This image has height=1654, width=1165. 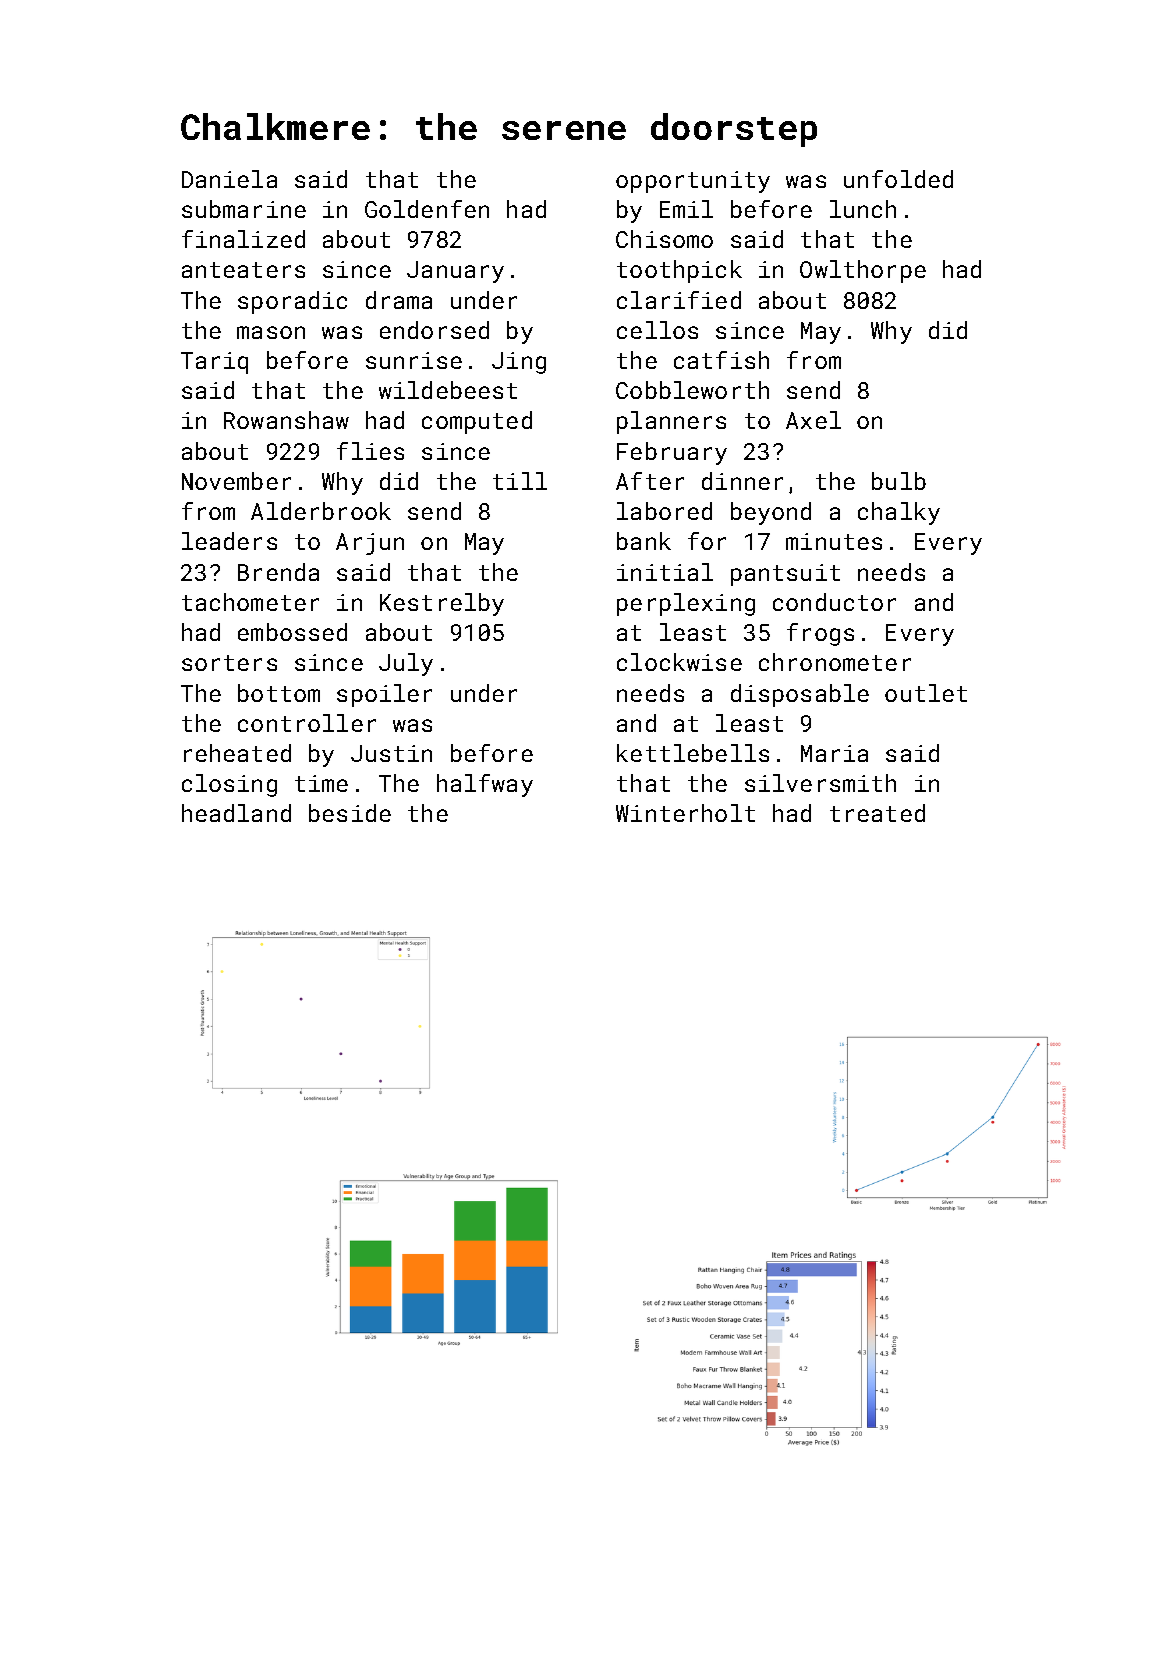 What do you see at coordinates (785, 575) in the image?
I see `pantsuit` at bounding box center [785, 575].
